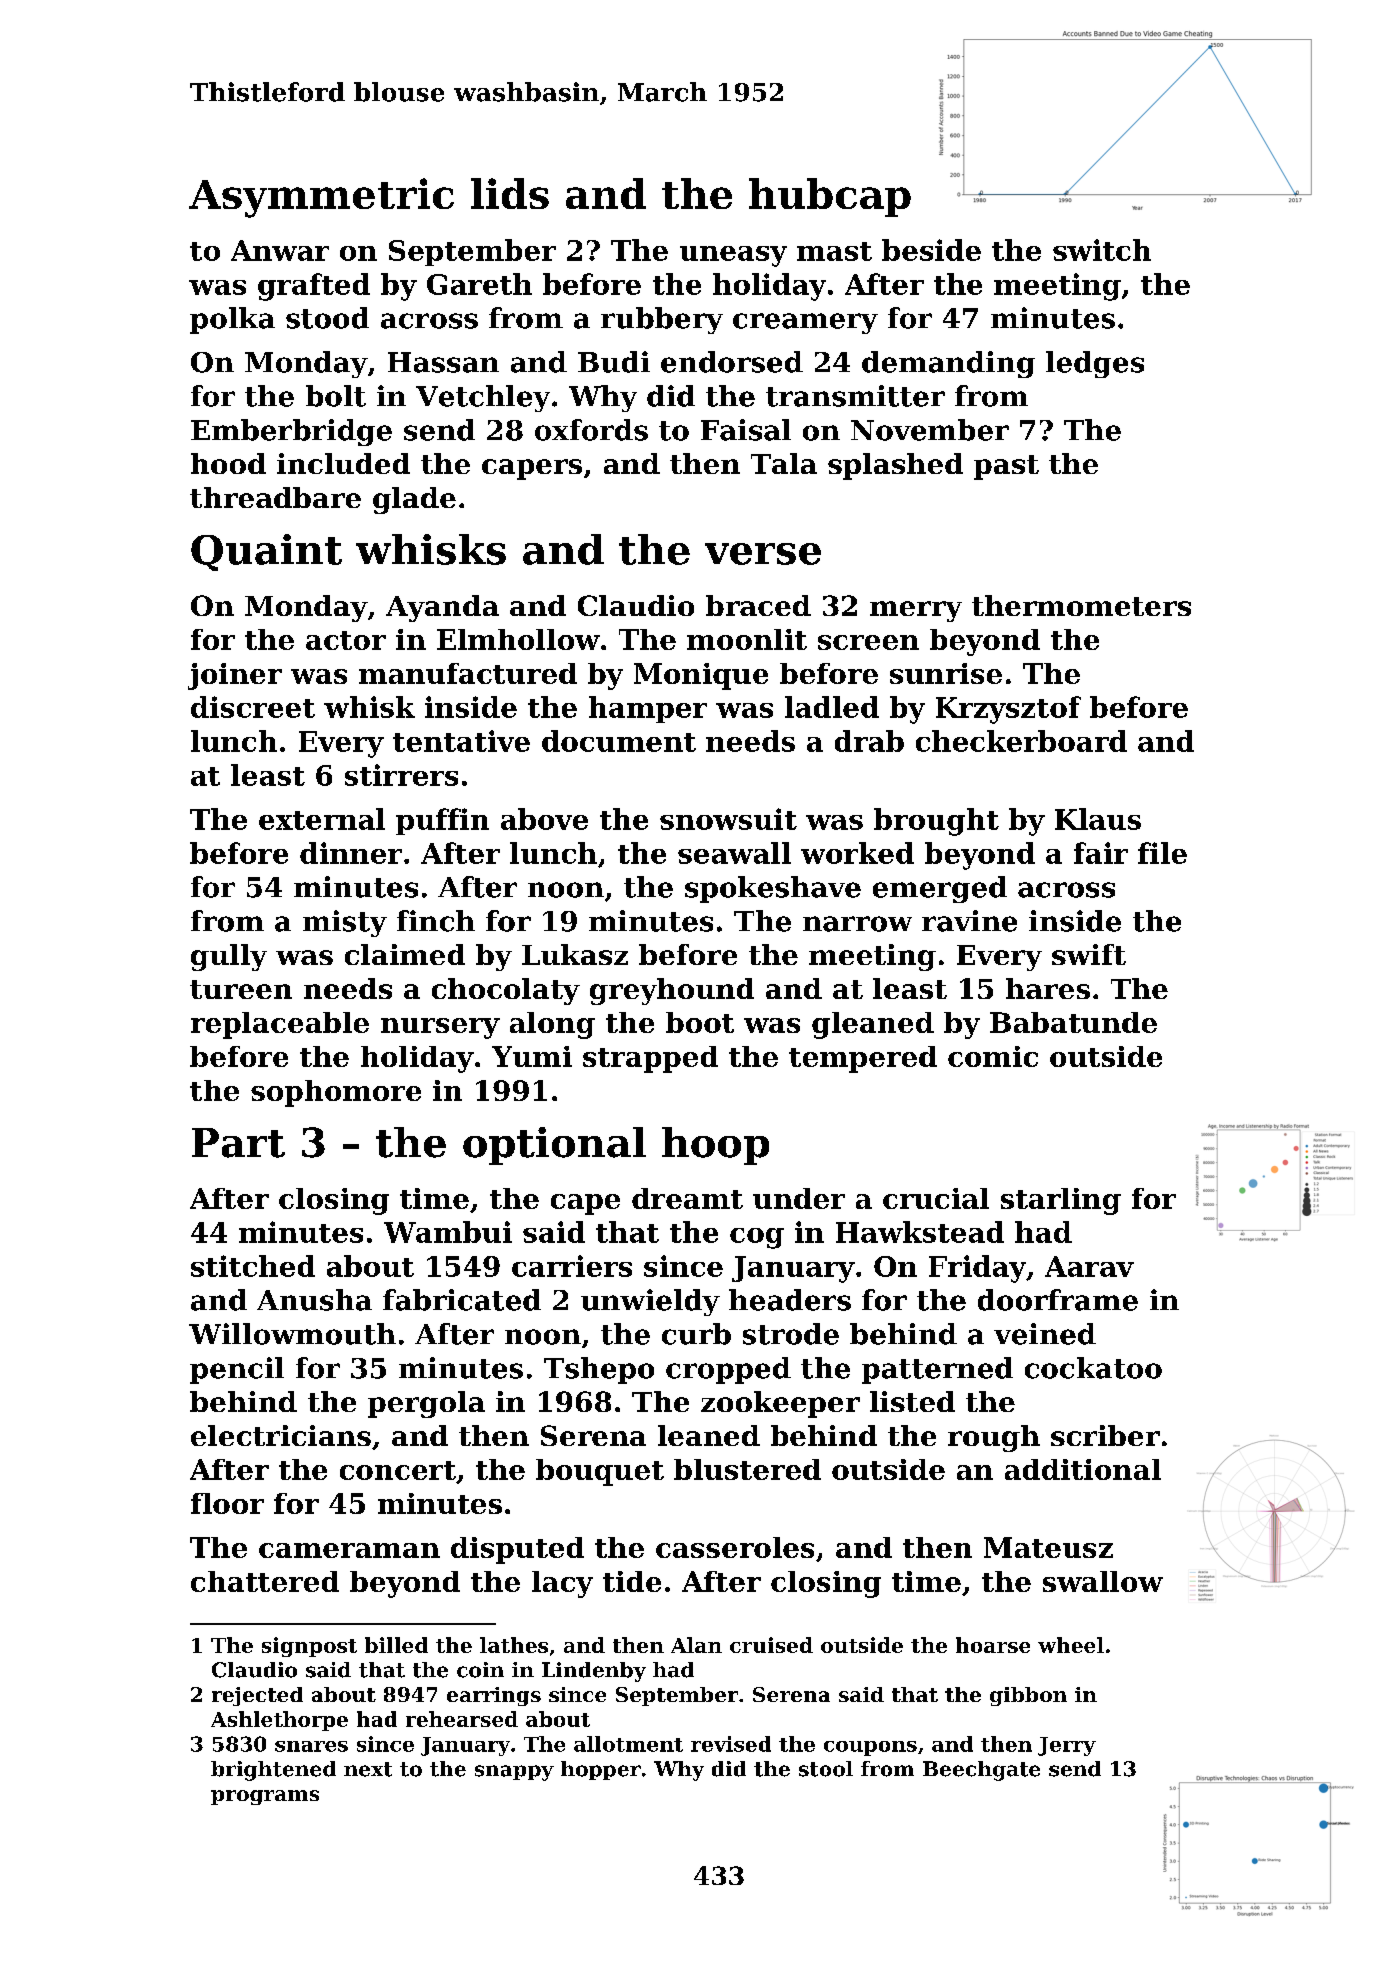  I want to click on Asymmetric, so click(321, 198).
